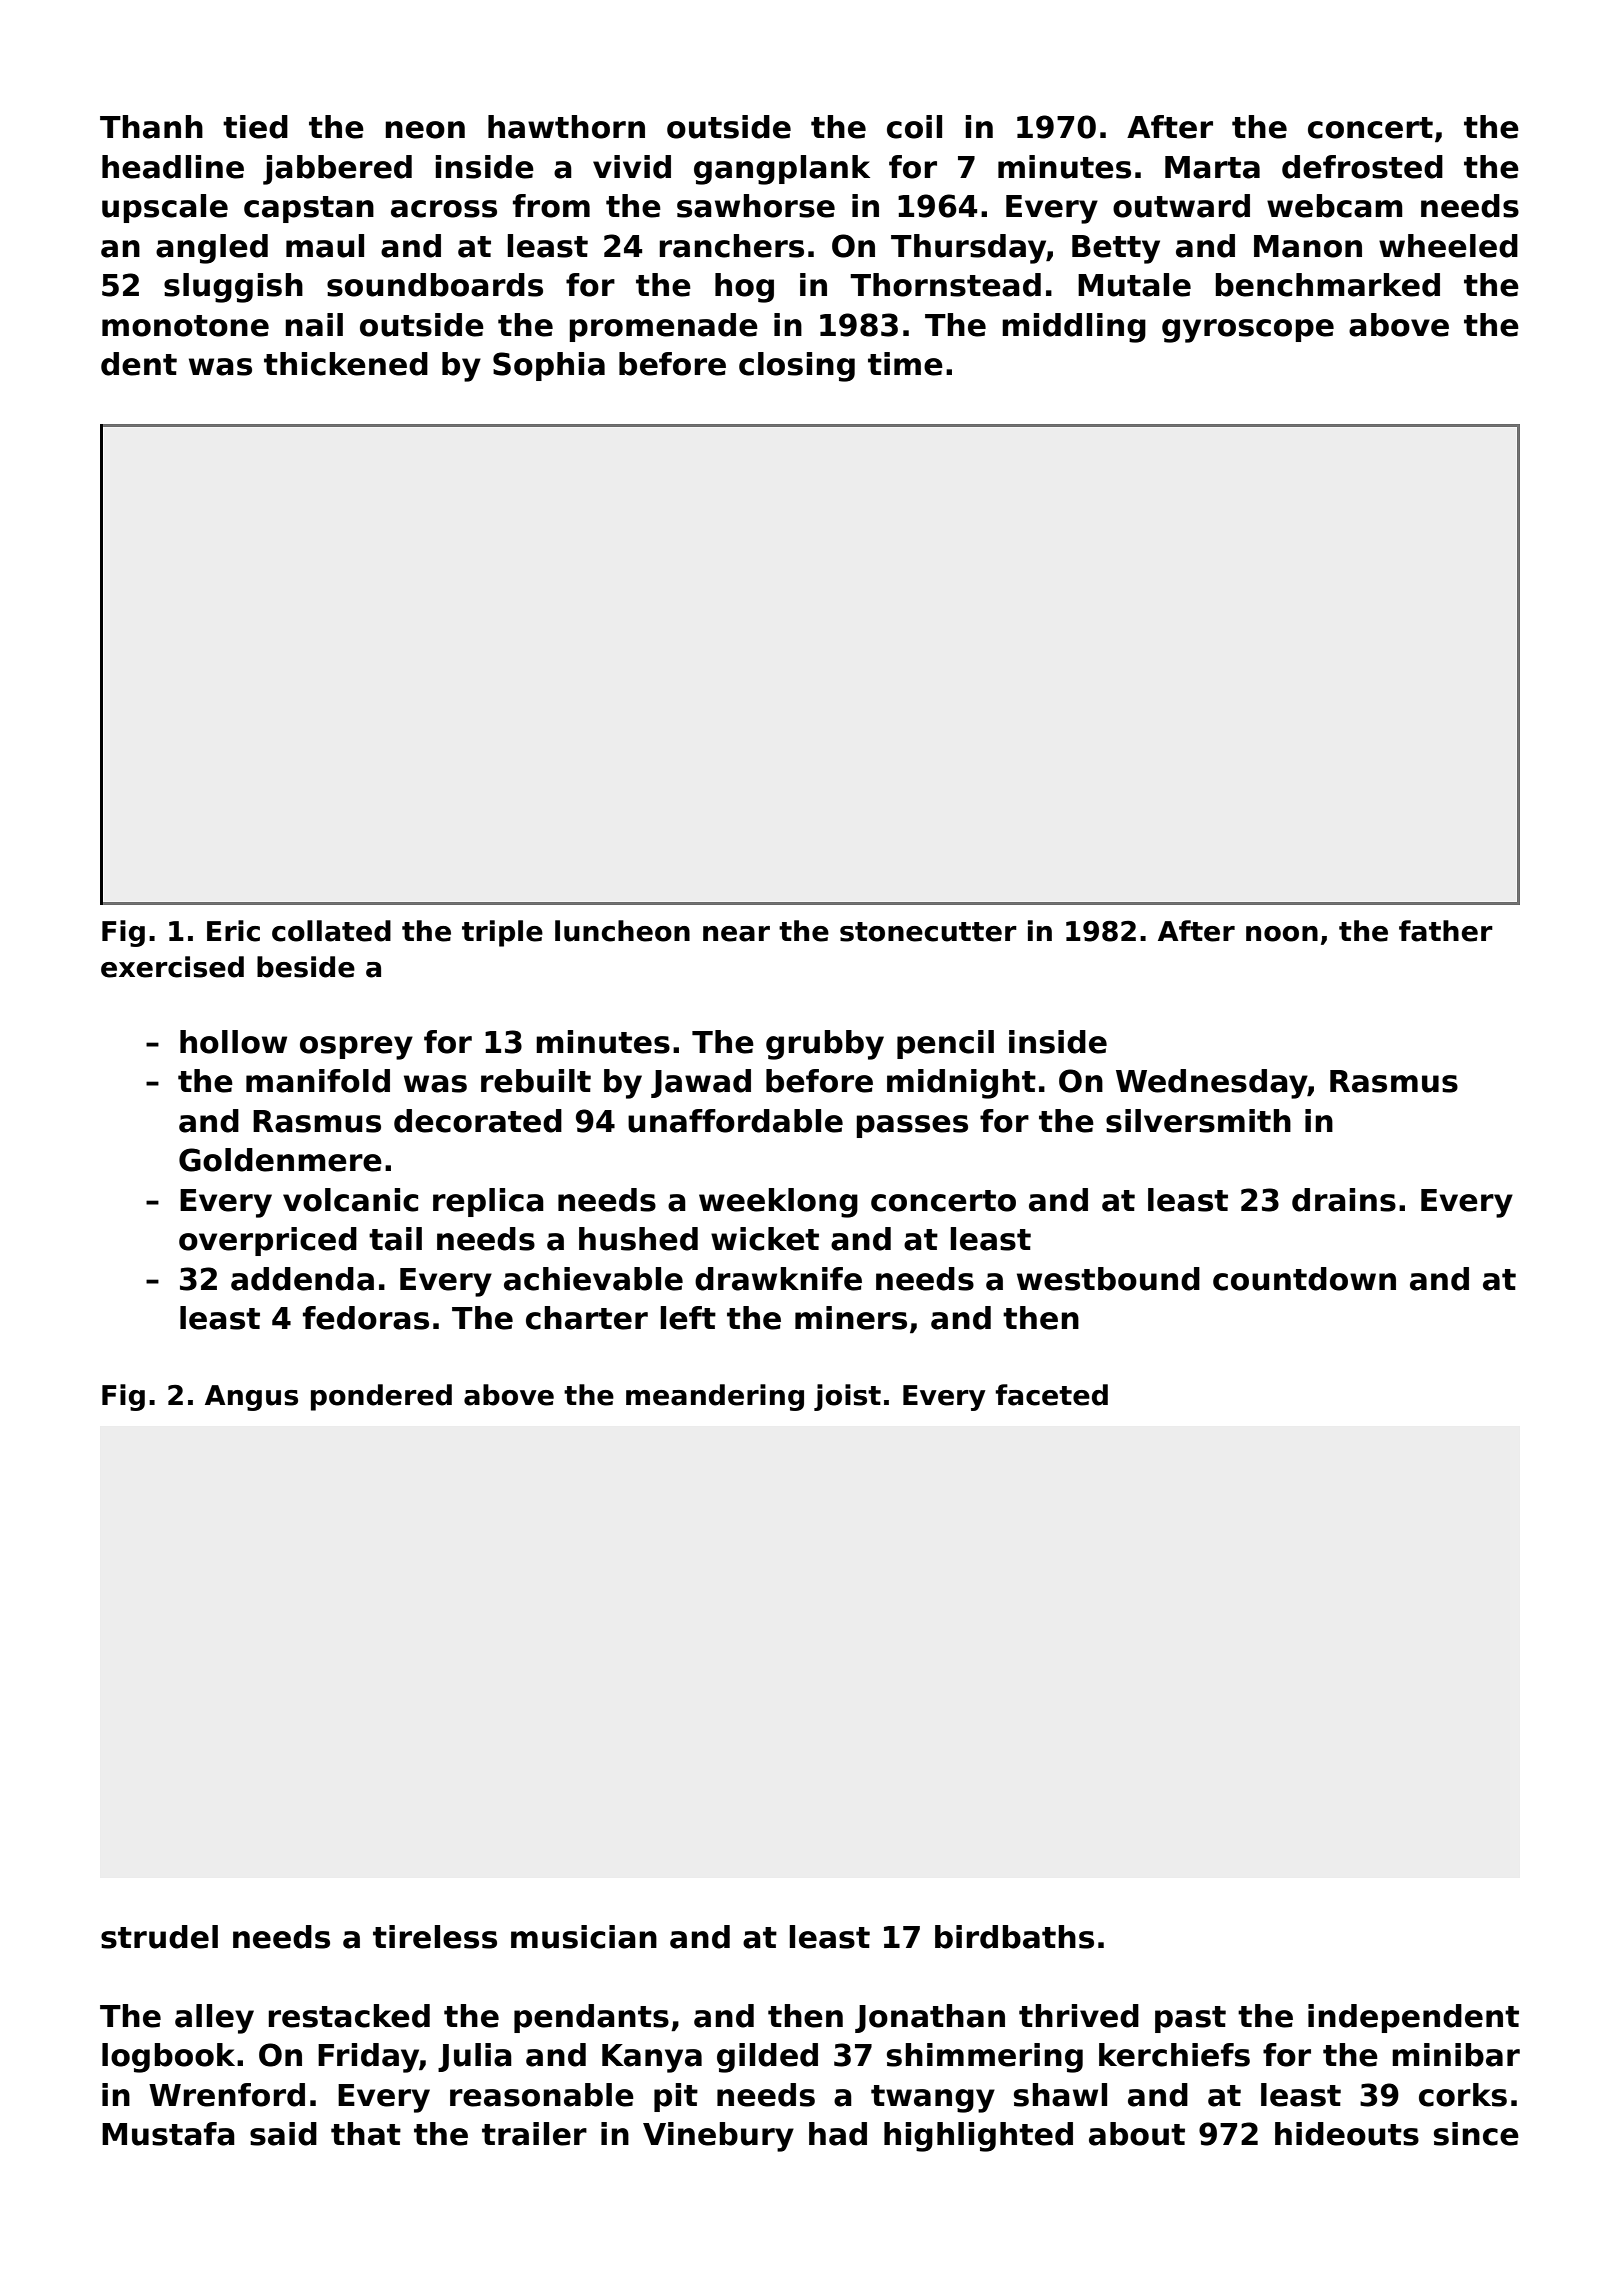 The image size is (1620, 2292). Describe the element at coordinates (1198, 1121) in the screenshot. I see `silversmith` at that location.
